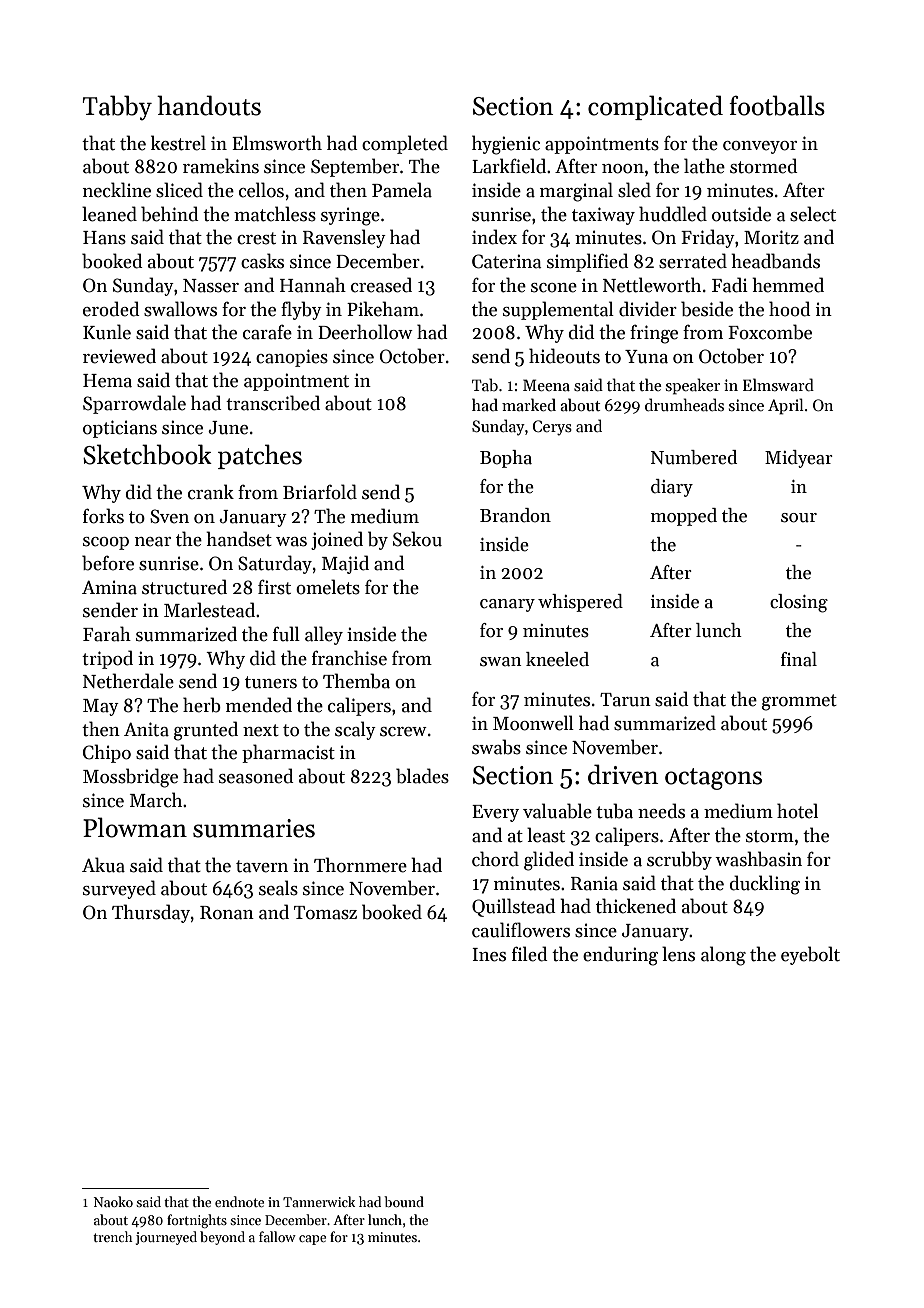  What do you see at coordinates (404, 1201) in the page?
I see `bound` at bounding box center [404, 1201].
